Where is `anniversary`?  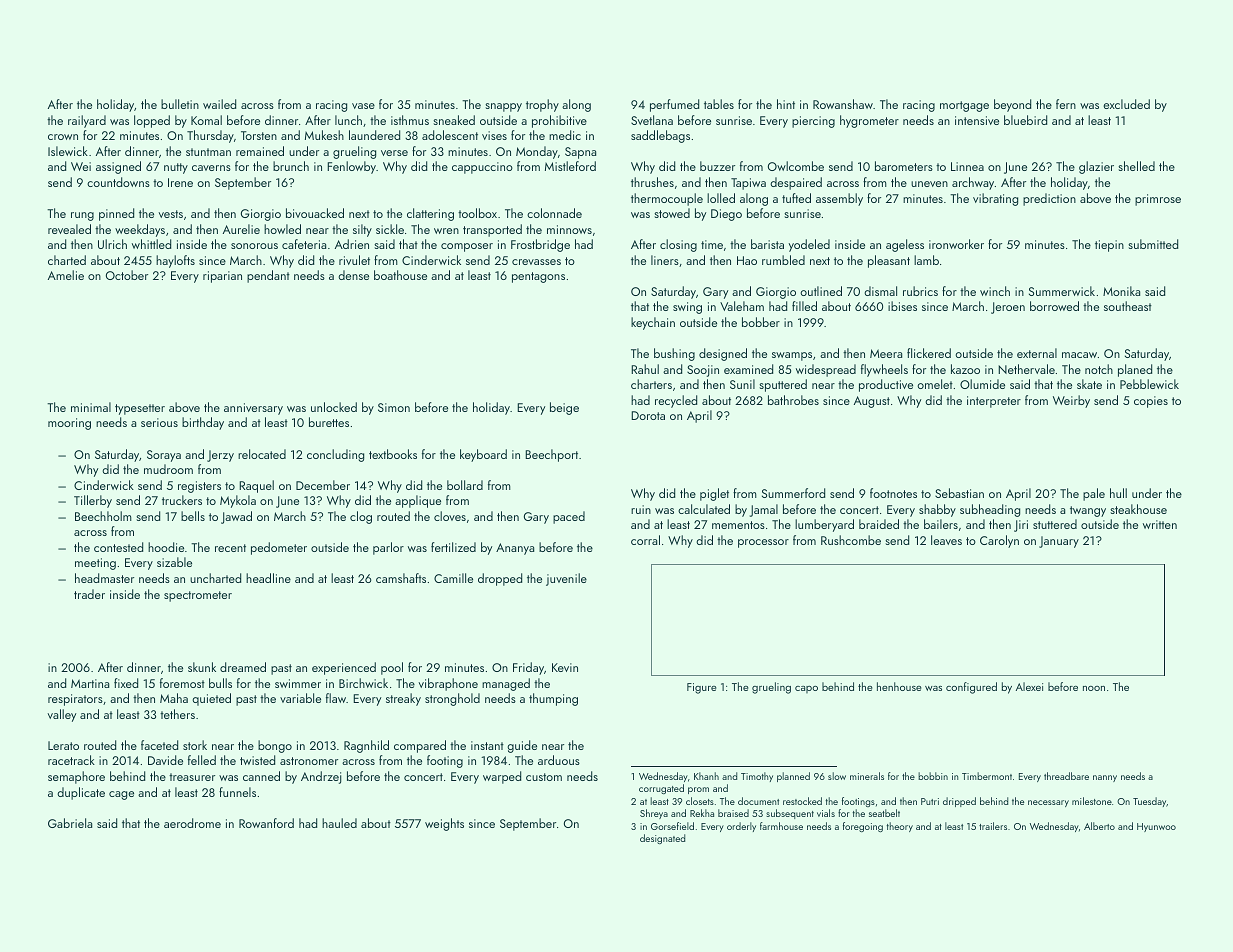 anniversary is located at coordinates (253, 409).
